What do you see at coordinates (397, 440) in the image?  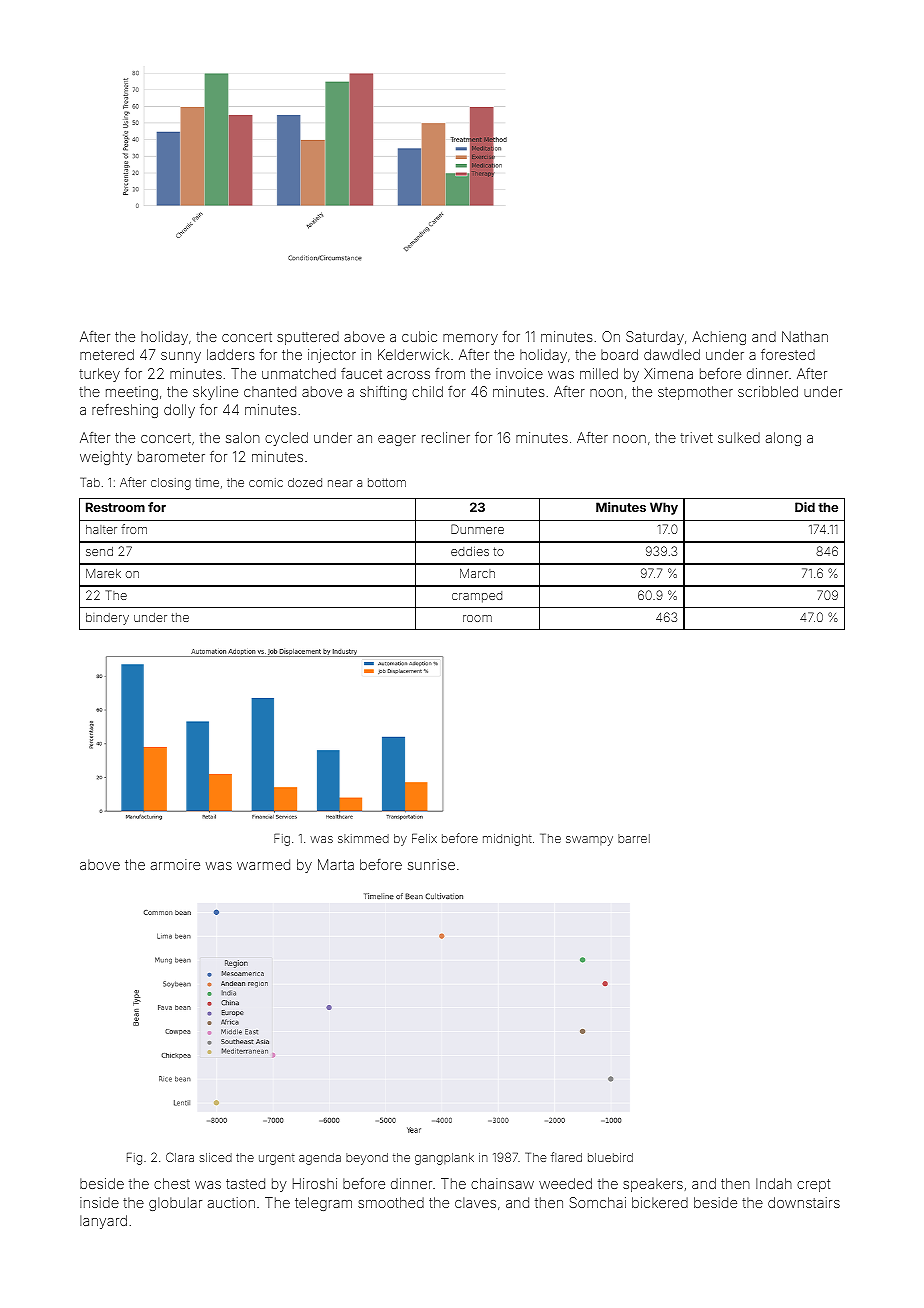 I see `eager` at bounding box center [397, 440].
